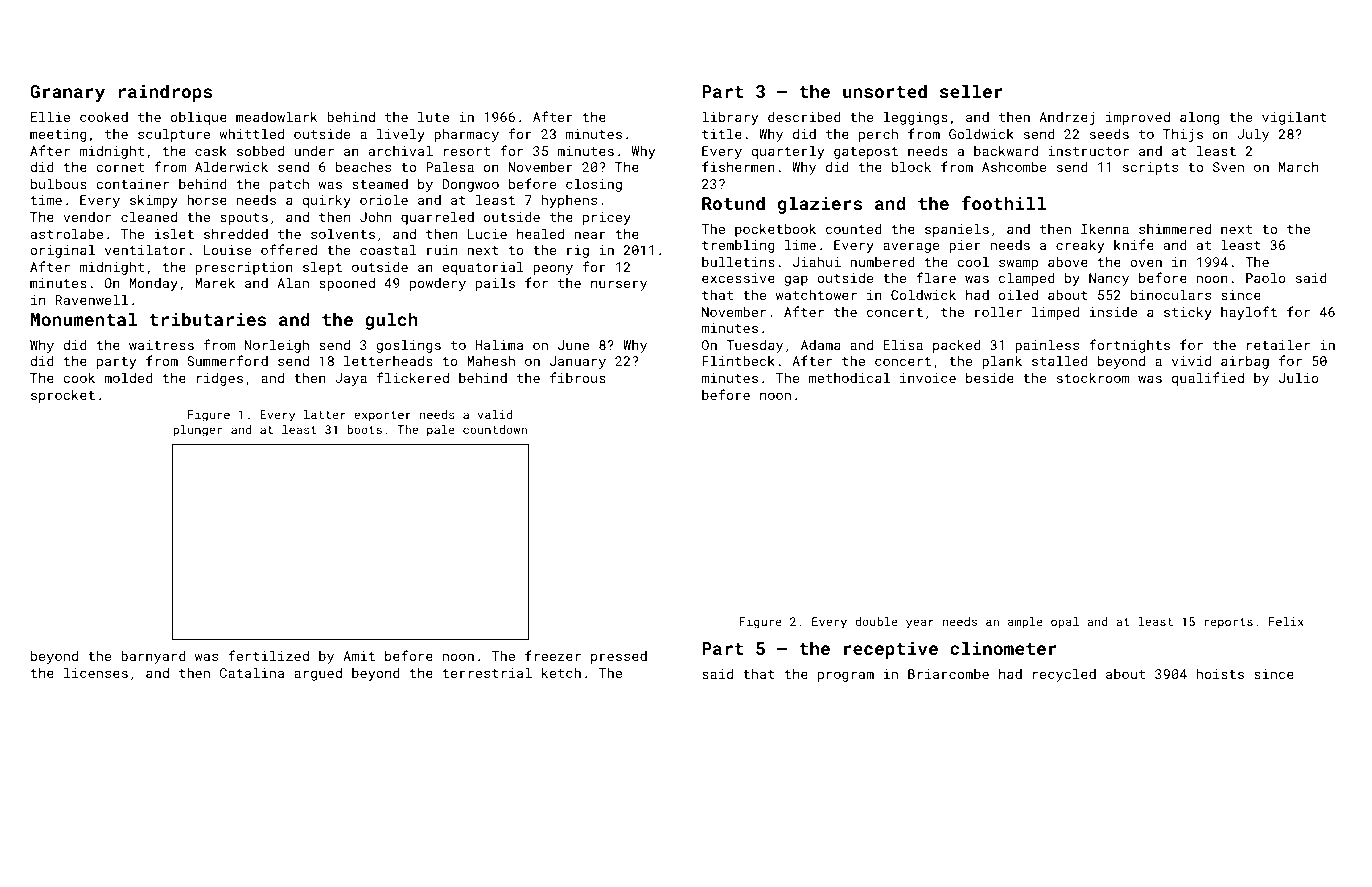  I want to click on fertilized, so click(268, 655).
